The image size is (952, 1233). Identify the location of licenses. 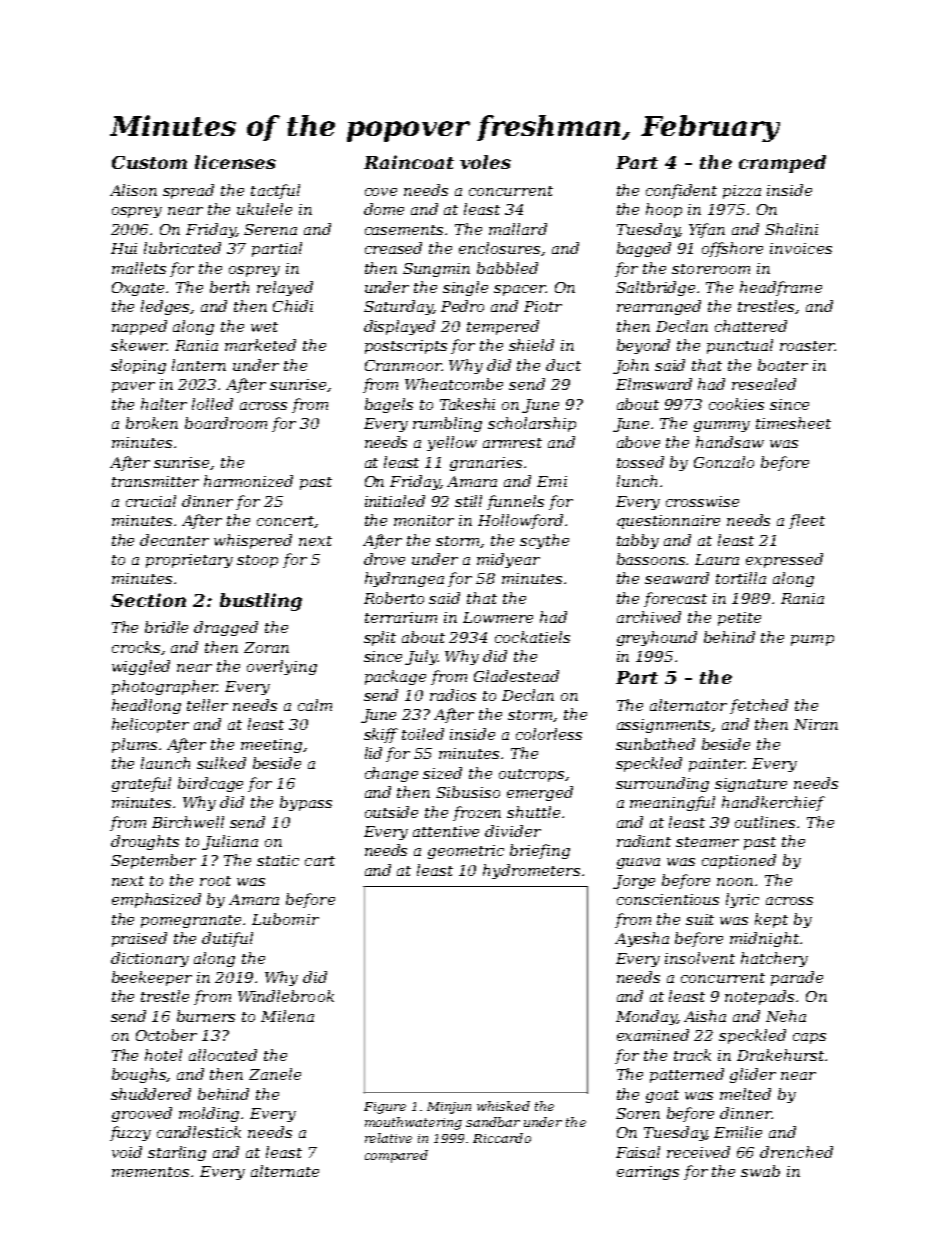
(235, 162).
